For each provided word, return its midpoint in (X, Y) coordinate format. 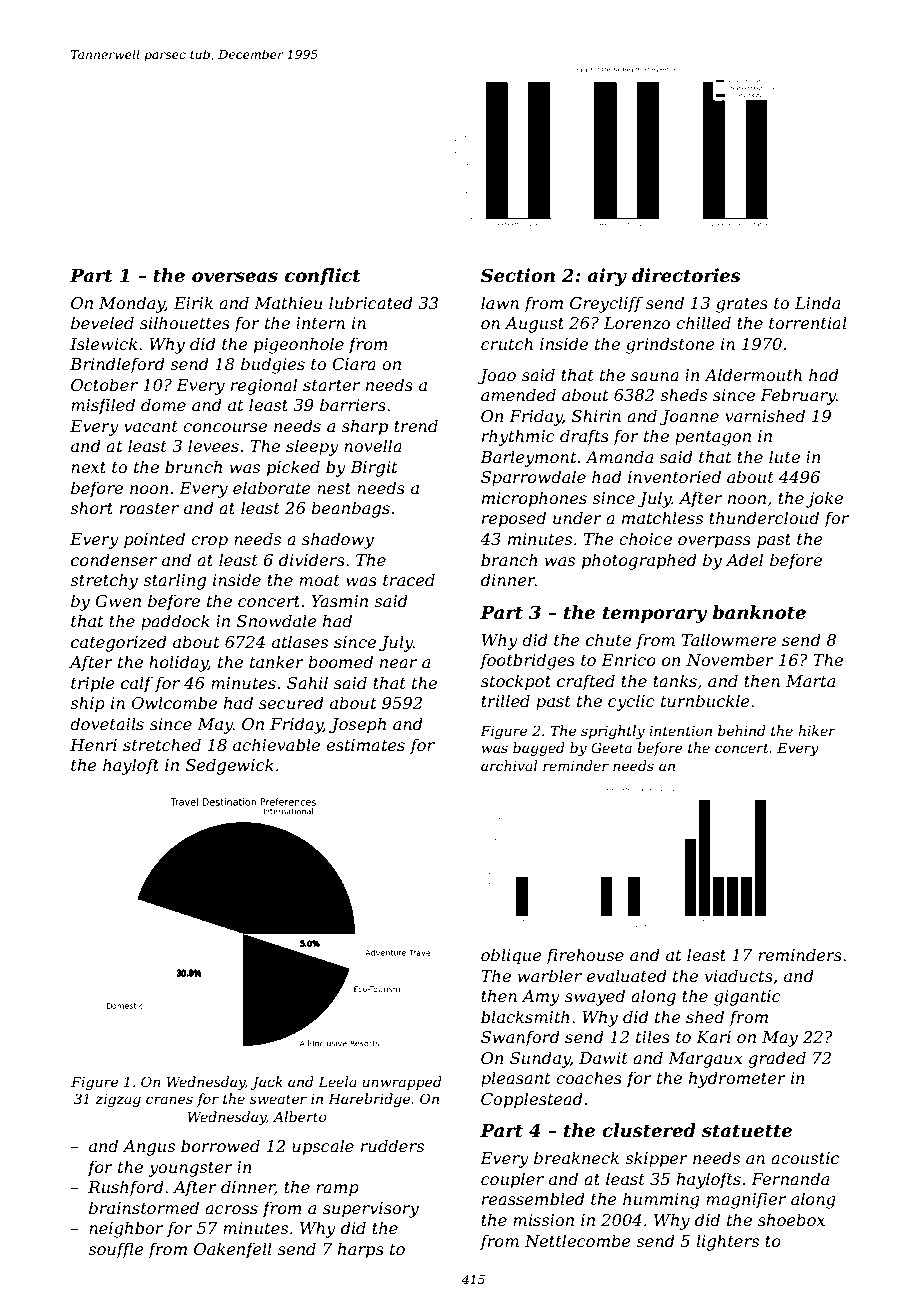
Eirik (193, 302)
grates (742, 305)
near (398, 663)
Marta (810, 681)
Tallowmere (729, 639)
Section (518, 275)
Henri (93, 745)
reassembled (533, 1198)
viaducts (739, 975)
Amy (541, 998)
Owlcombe (174, 702)
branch (509, 559)
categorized (119, 643)
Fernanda (790, 1178)
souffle (116, 1250)
